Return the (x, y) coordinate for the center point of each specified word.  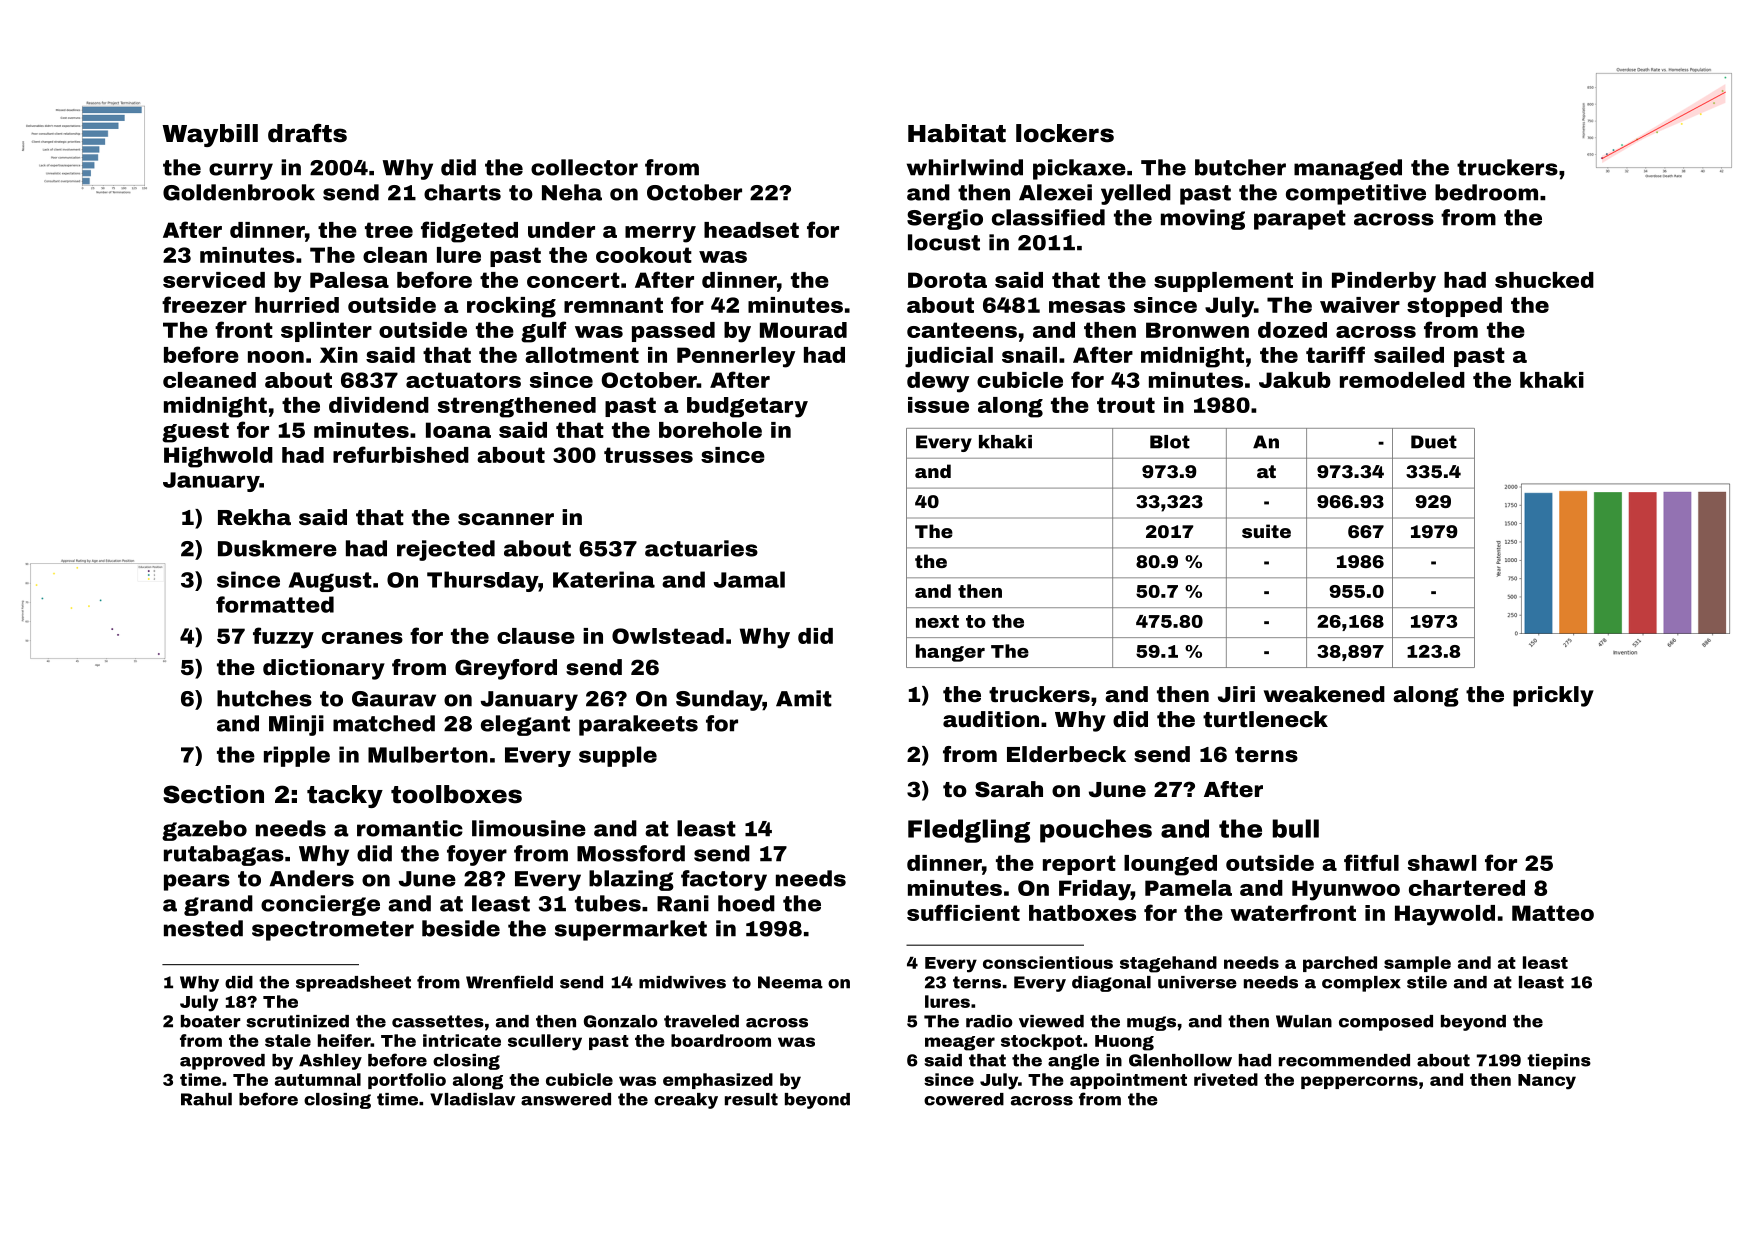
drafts (307, 133)
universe (1197, 982)
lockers (1065, 133)
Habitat (957, 133)
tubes (608, 903)
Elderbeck (1066, 754)
